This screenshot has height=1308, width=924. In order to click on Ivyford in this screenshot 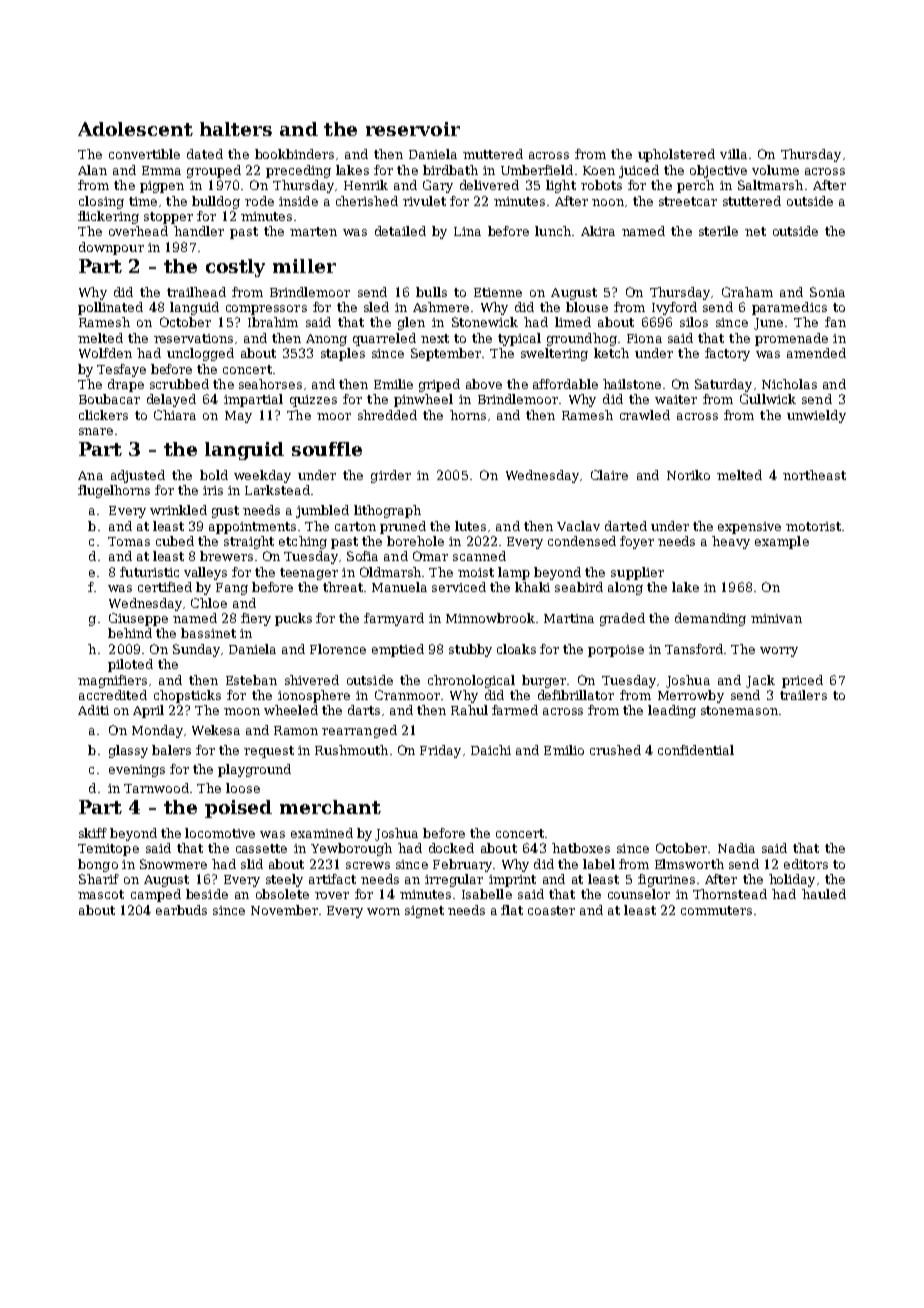, I will do `click(674, 308)`.
